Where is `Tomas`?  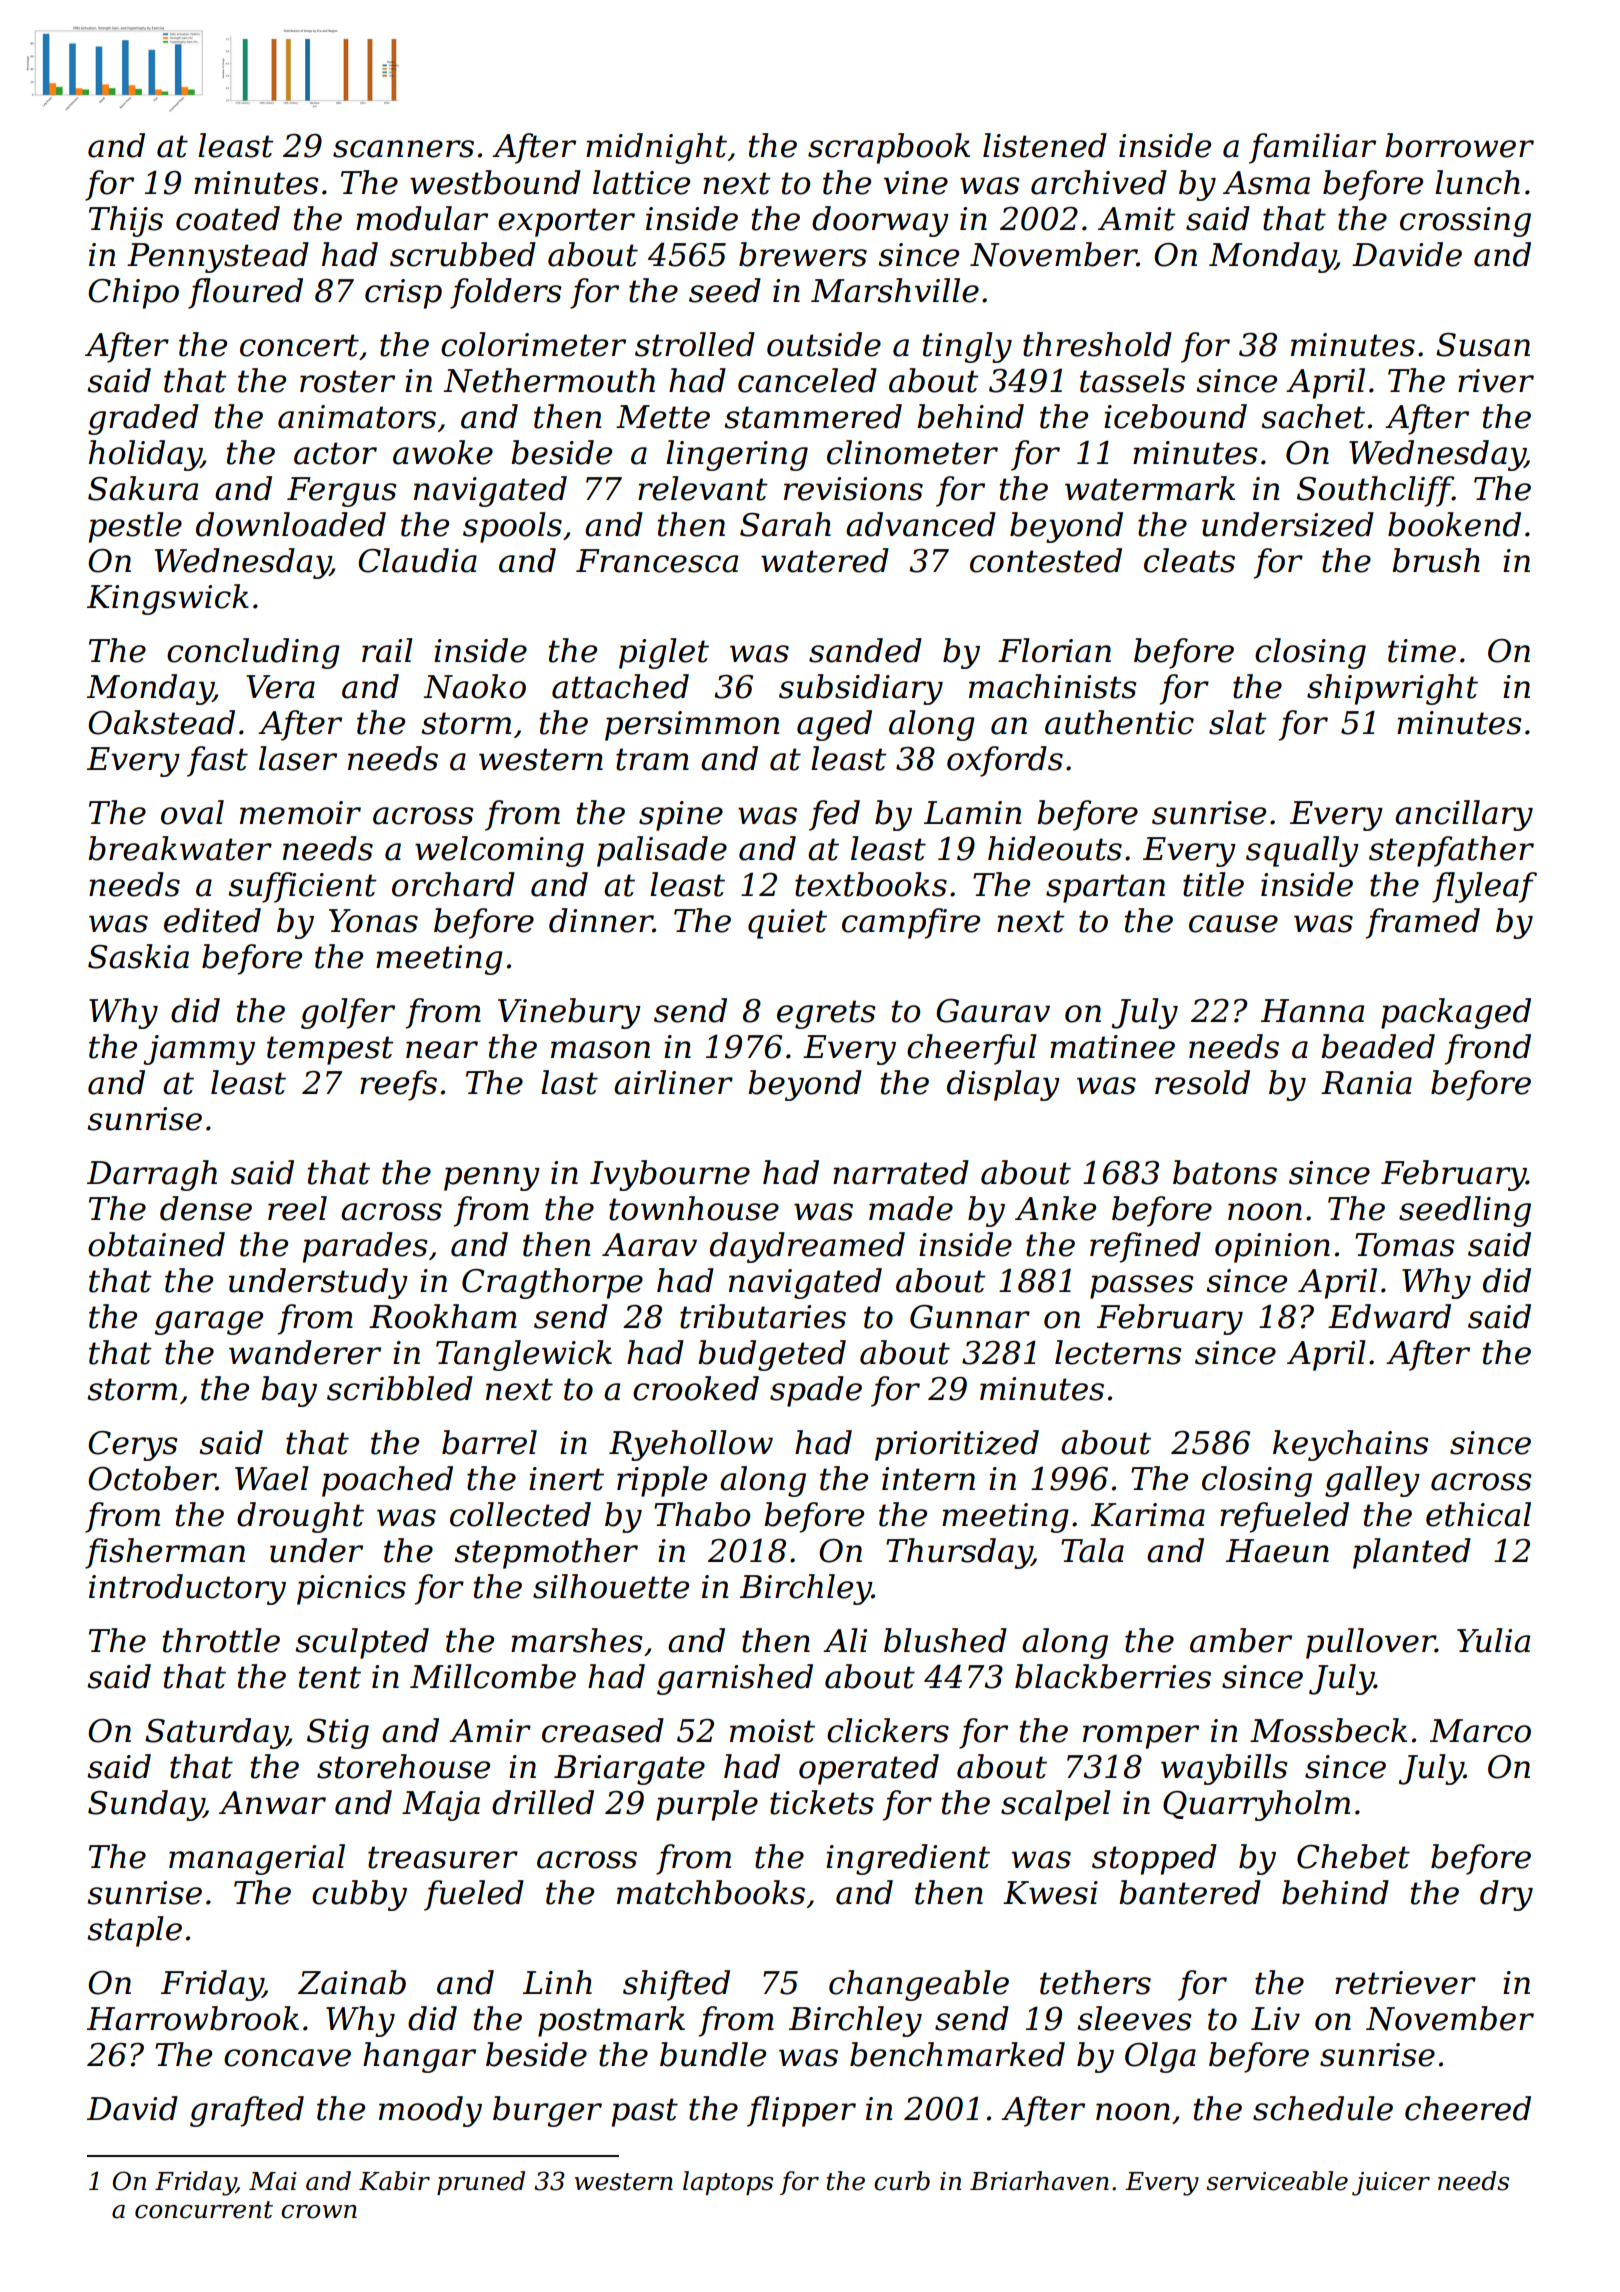 Tomas is located at coordinates (1404, 1245).
